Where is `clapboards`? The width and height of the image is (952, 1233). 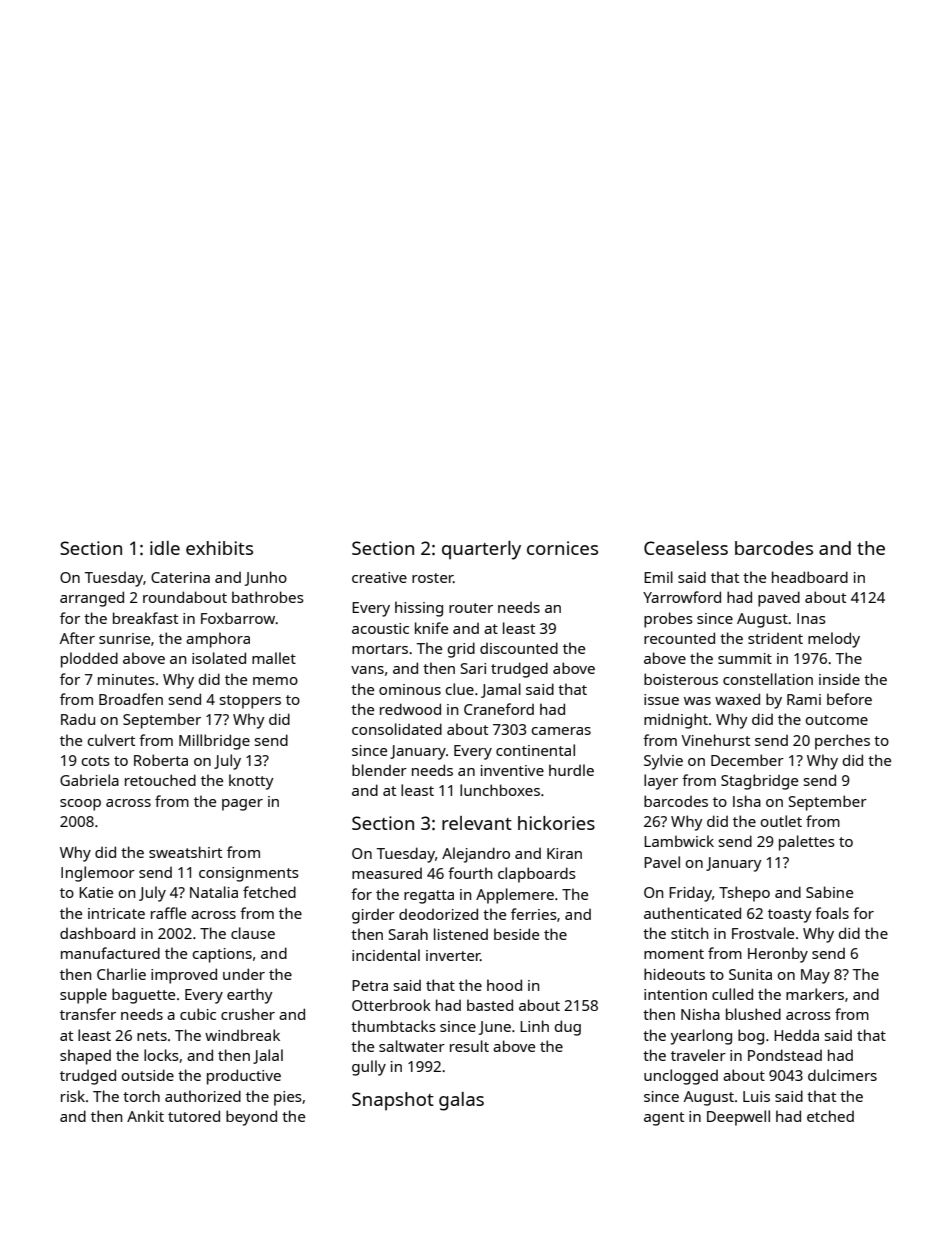
clapboards is located at coordinates (537, 875).
